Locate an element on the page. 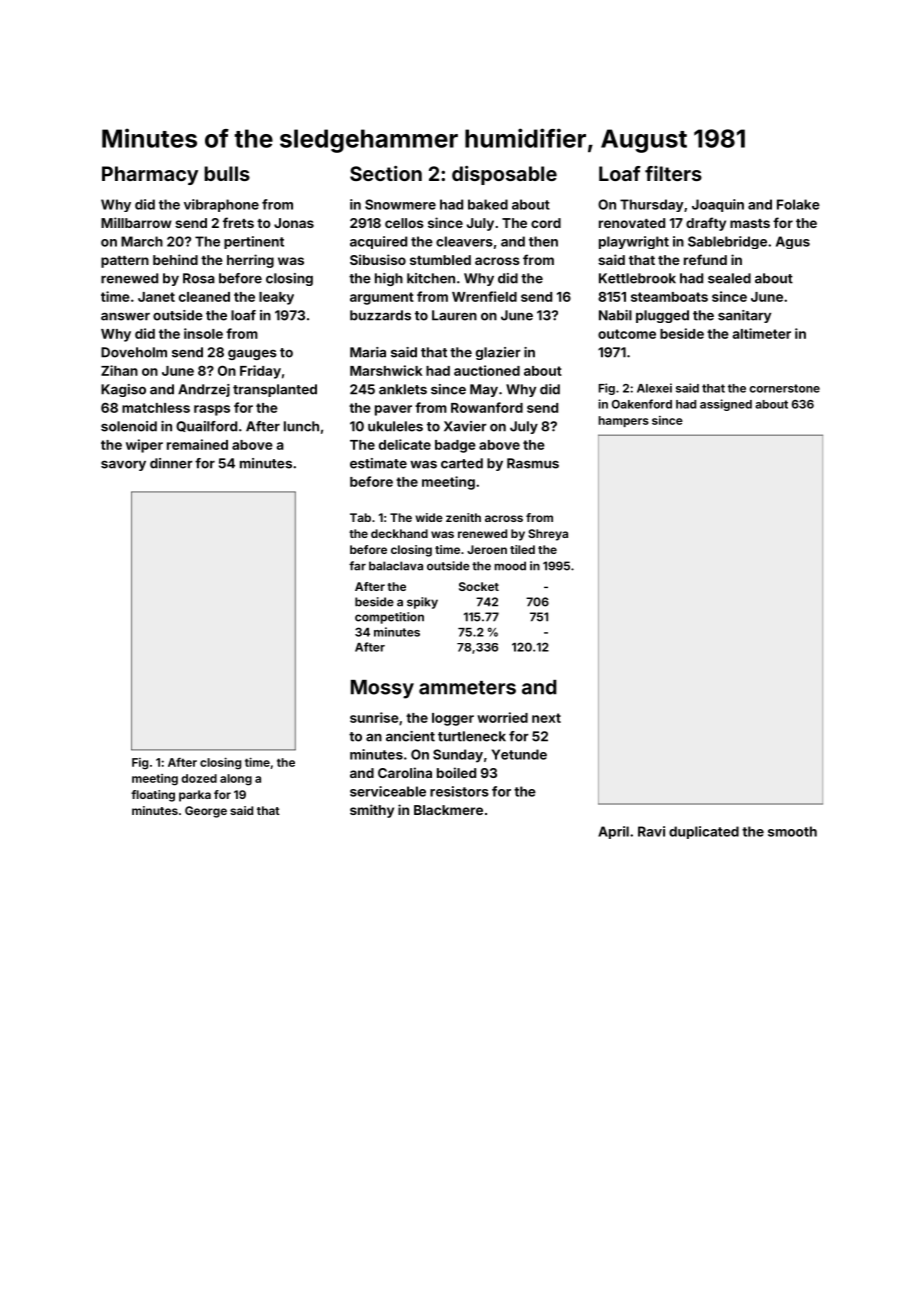 The image size is (924, 1308). sanitary is located at coordinates (744, 316).
